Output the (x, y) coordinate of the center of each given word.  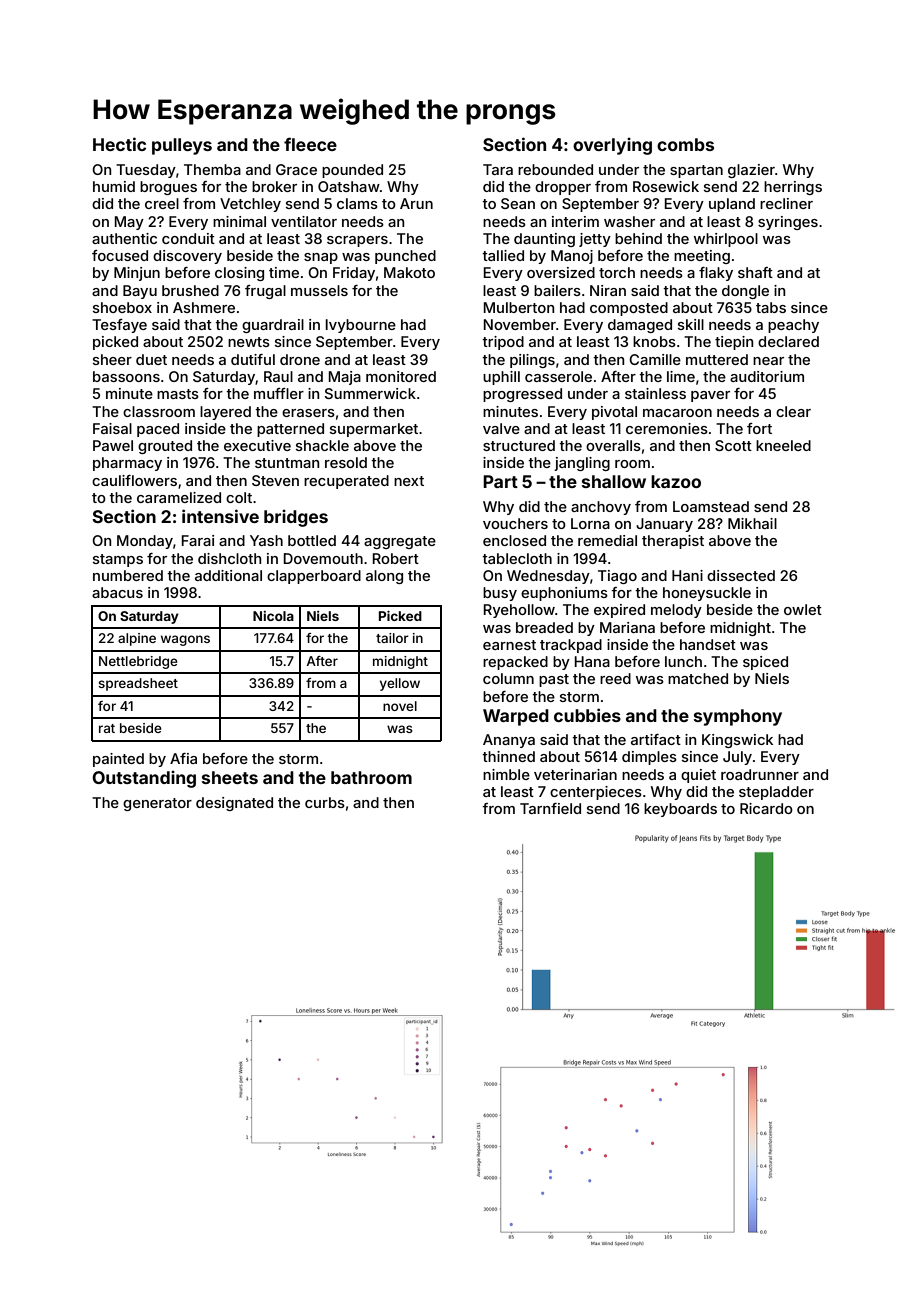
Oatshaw (349, 186)
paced (158, 430)
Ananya (509, 741)
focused (120, 255)
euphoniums (564, 594)
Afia (183, 758)
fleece (310, 144)
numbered (128, 575)
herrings (793, 188)
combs (685, 144)
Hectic (119, 144)
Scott (733, 445)
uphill (501, 378)
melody (676, 611)
